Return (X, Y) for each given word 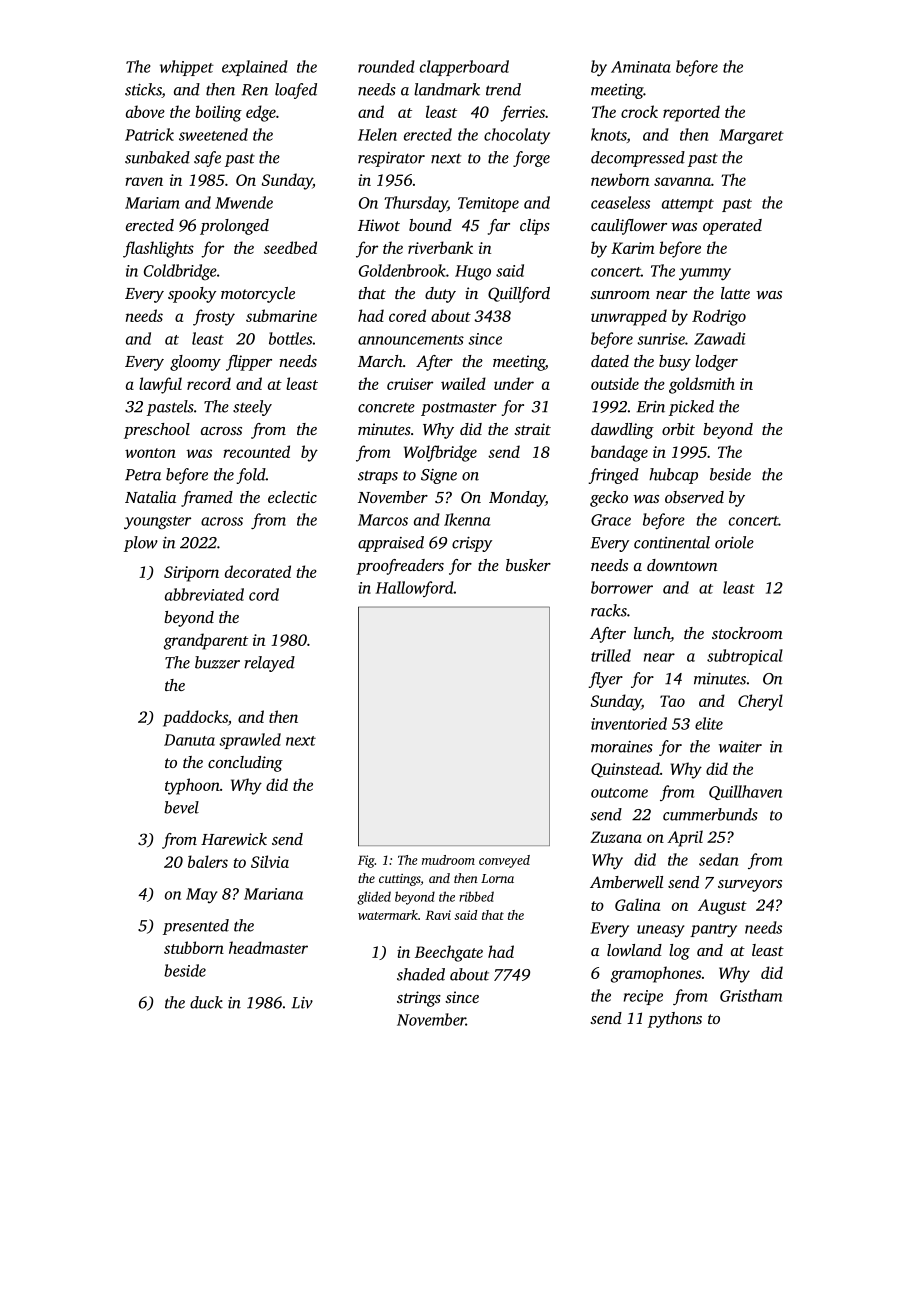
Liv (302, 1003)
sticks (143, 90)
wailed (463, 383)
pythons (675, 1020)
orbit (678, 429)
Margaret (751, 137)
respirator (391, 159)
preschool (157, 431)
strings (419, 999)
